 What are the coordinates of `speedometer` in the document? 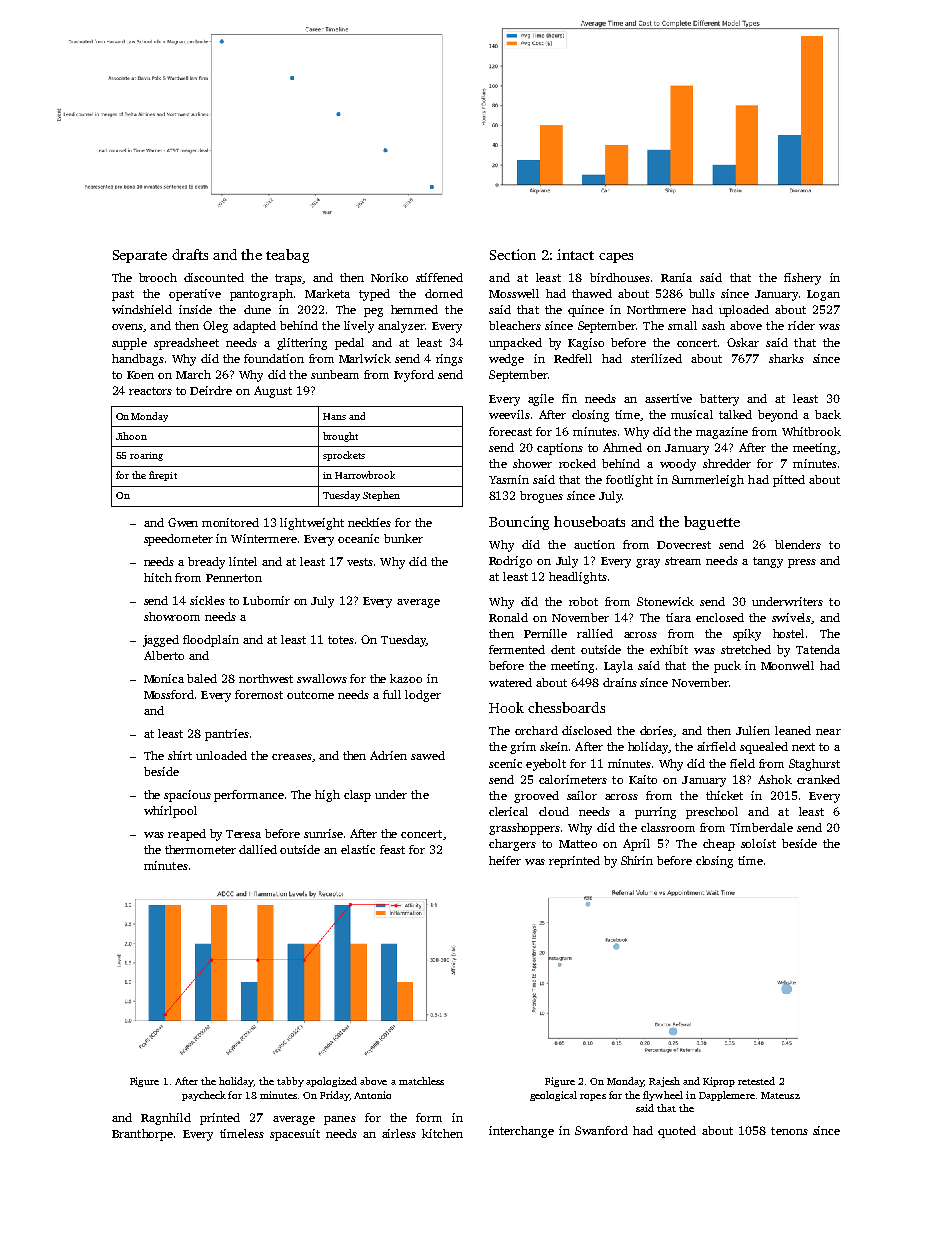 It's located at (178, 540).
